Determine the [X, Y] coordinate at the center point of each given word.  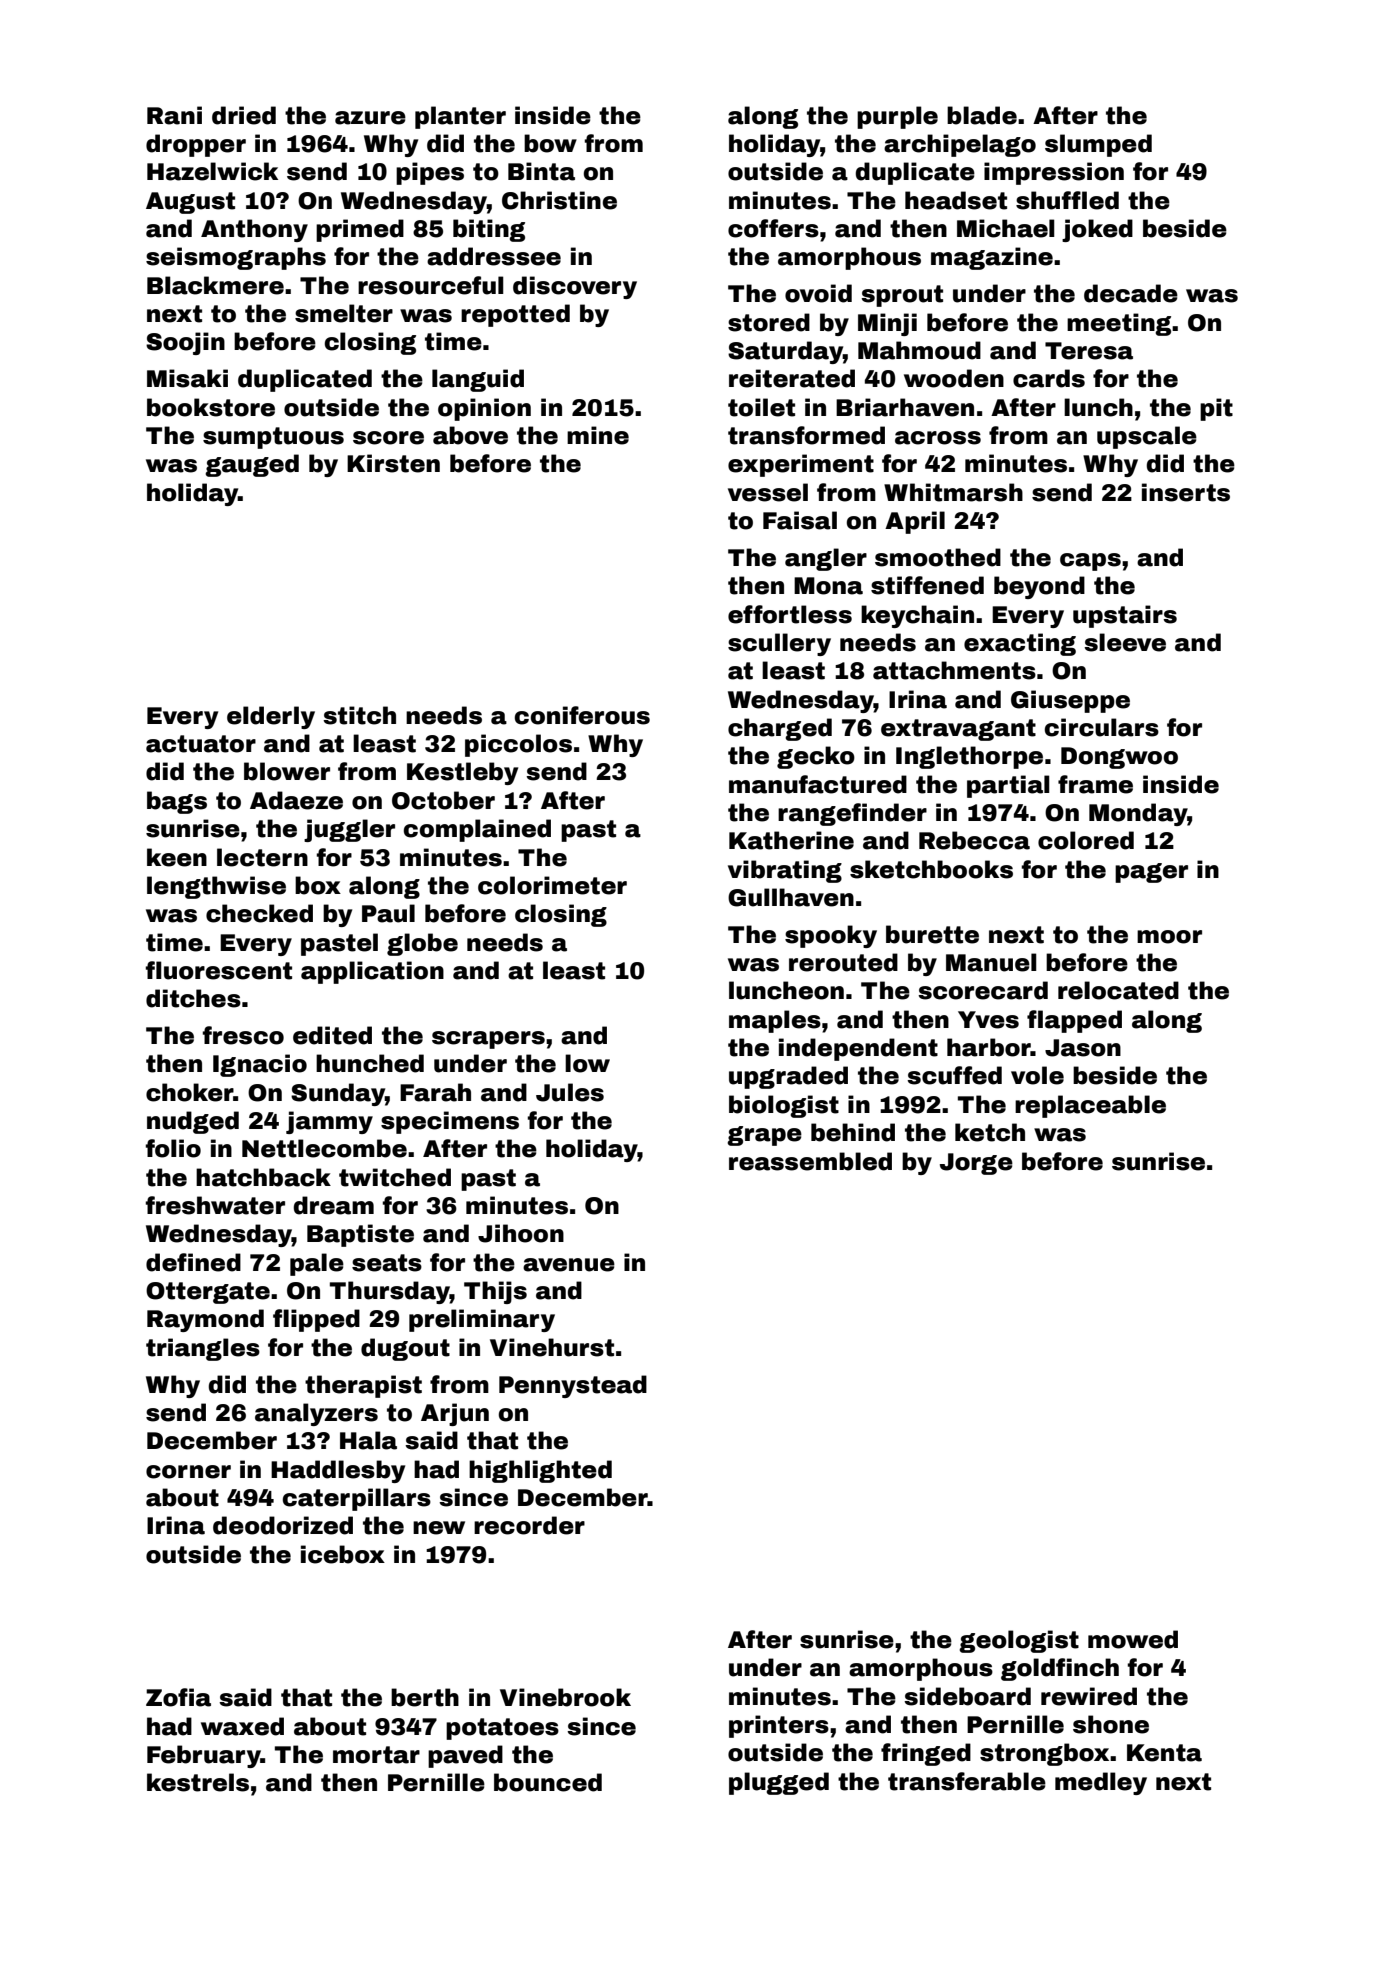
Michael [1006, 228]
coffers [773, 228]
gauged [252, 465]
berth [425, 1697]
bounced [548, 1782]
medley [1101, 1783]
